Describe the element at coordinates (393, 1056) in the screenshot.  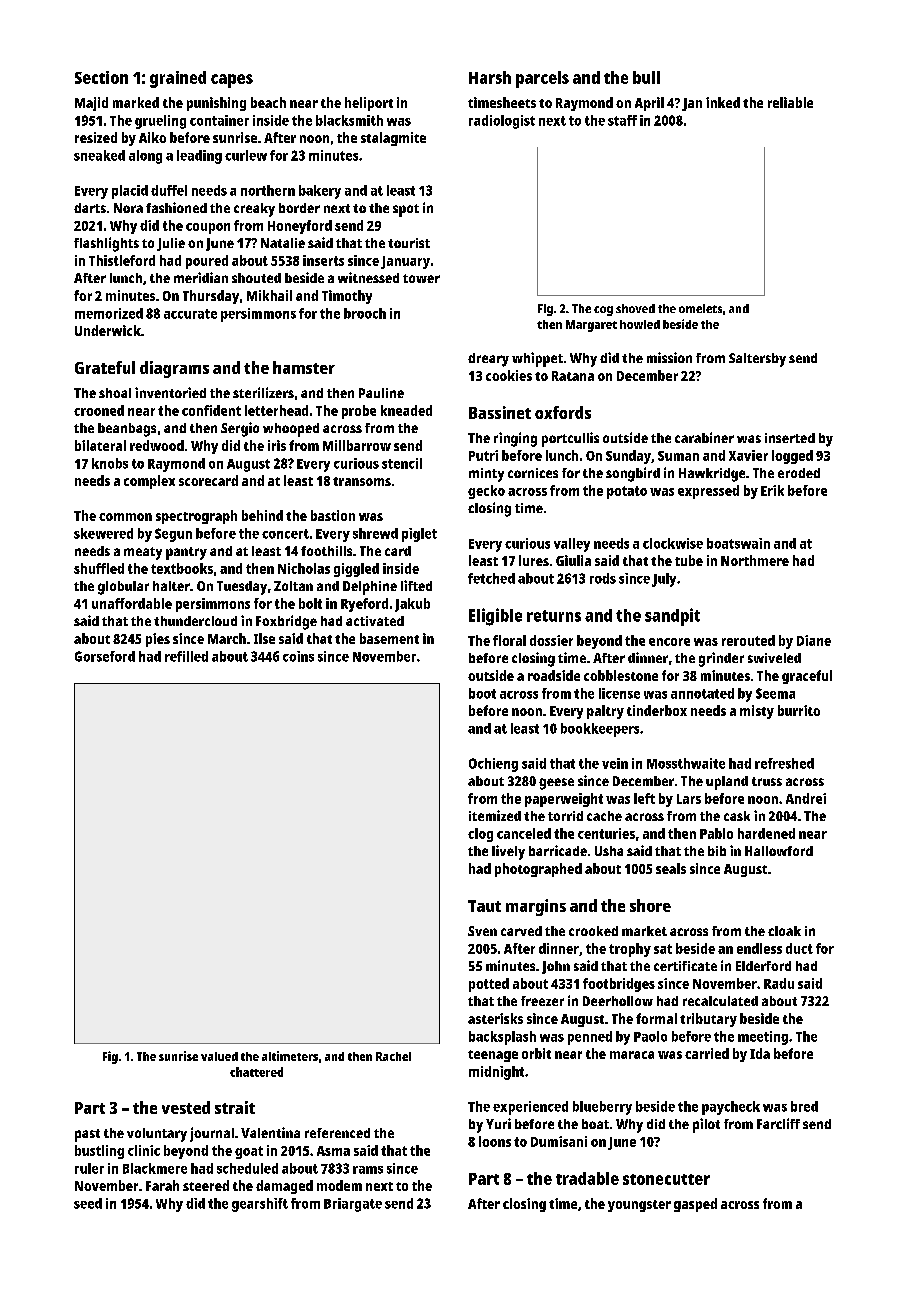
I see `Rachel` at that location.
